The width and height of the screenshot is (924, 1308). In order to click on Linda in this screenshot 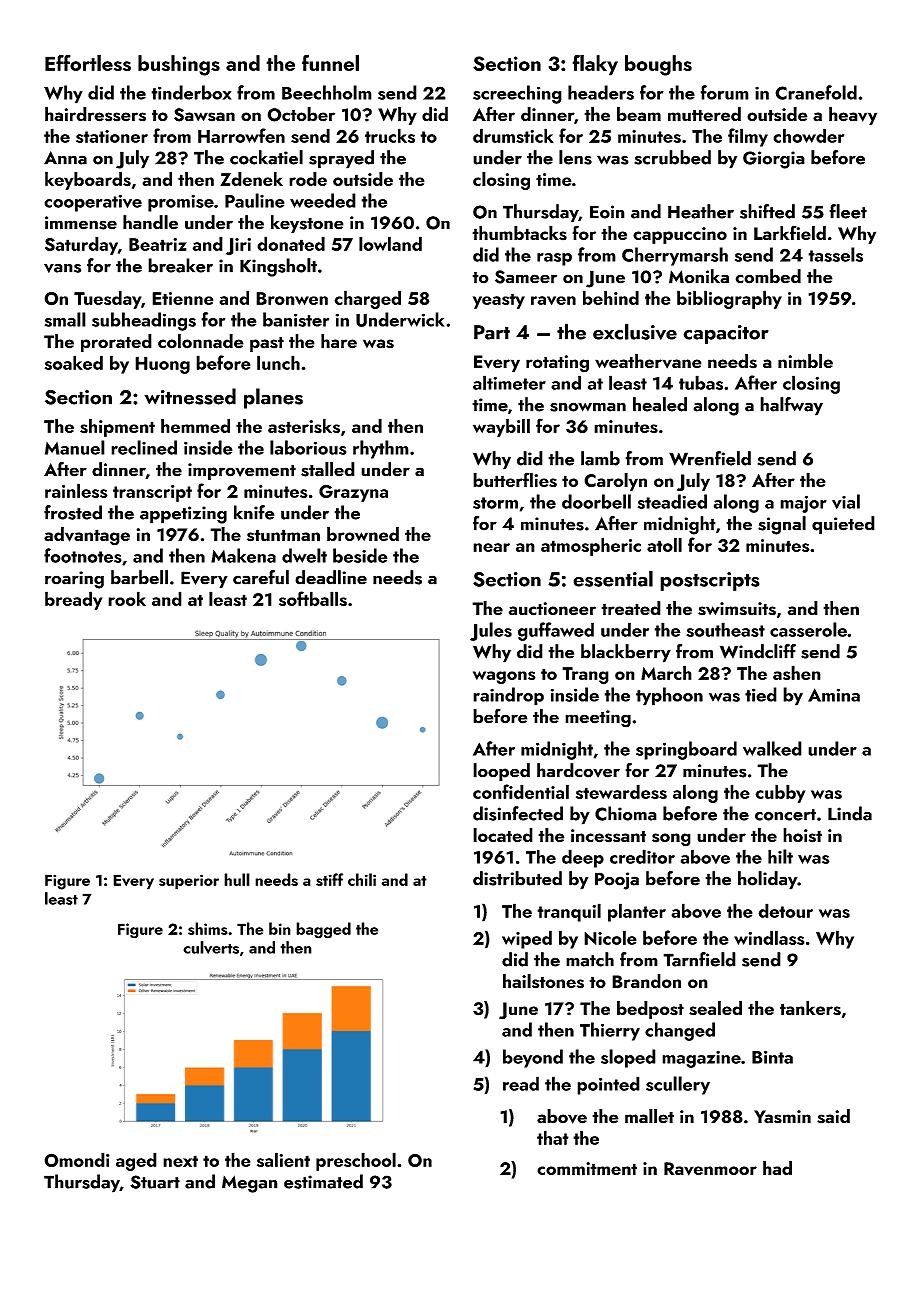, I will do `click(850, 813)`.
